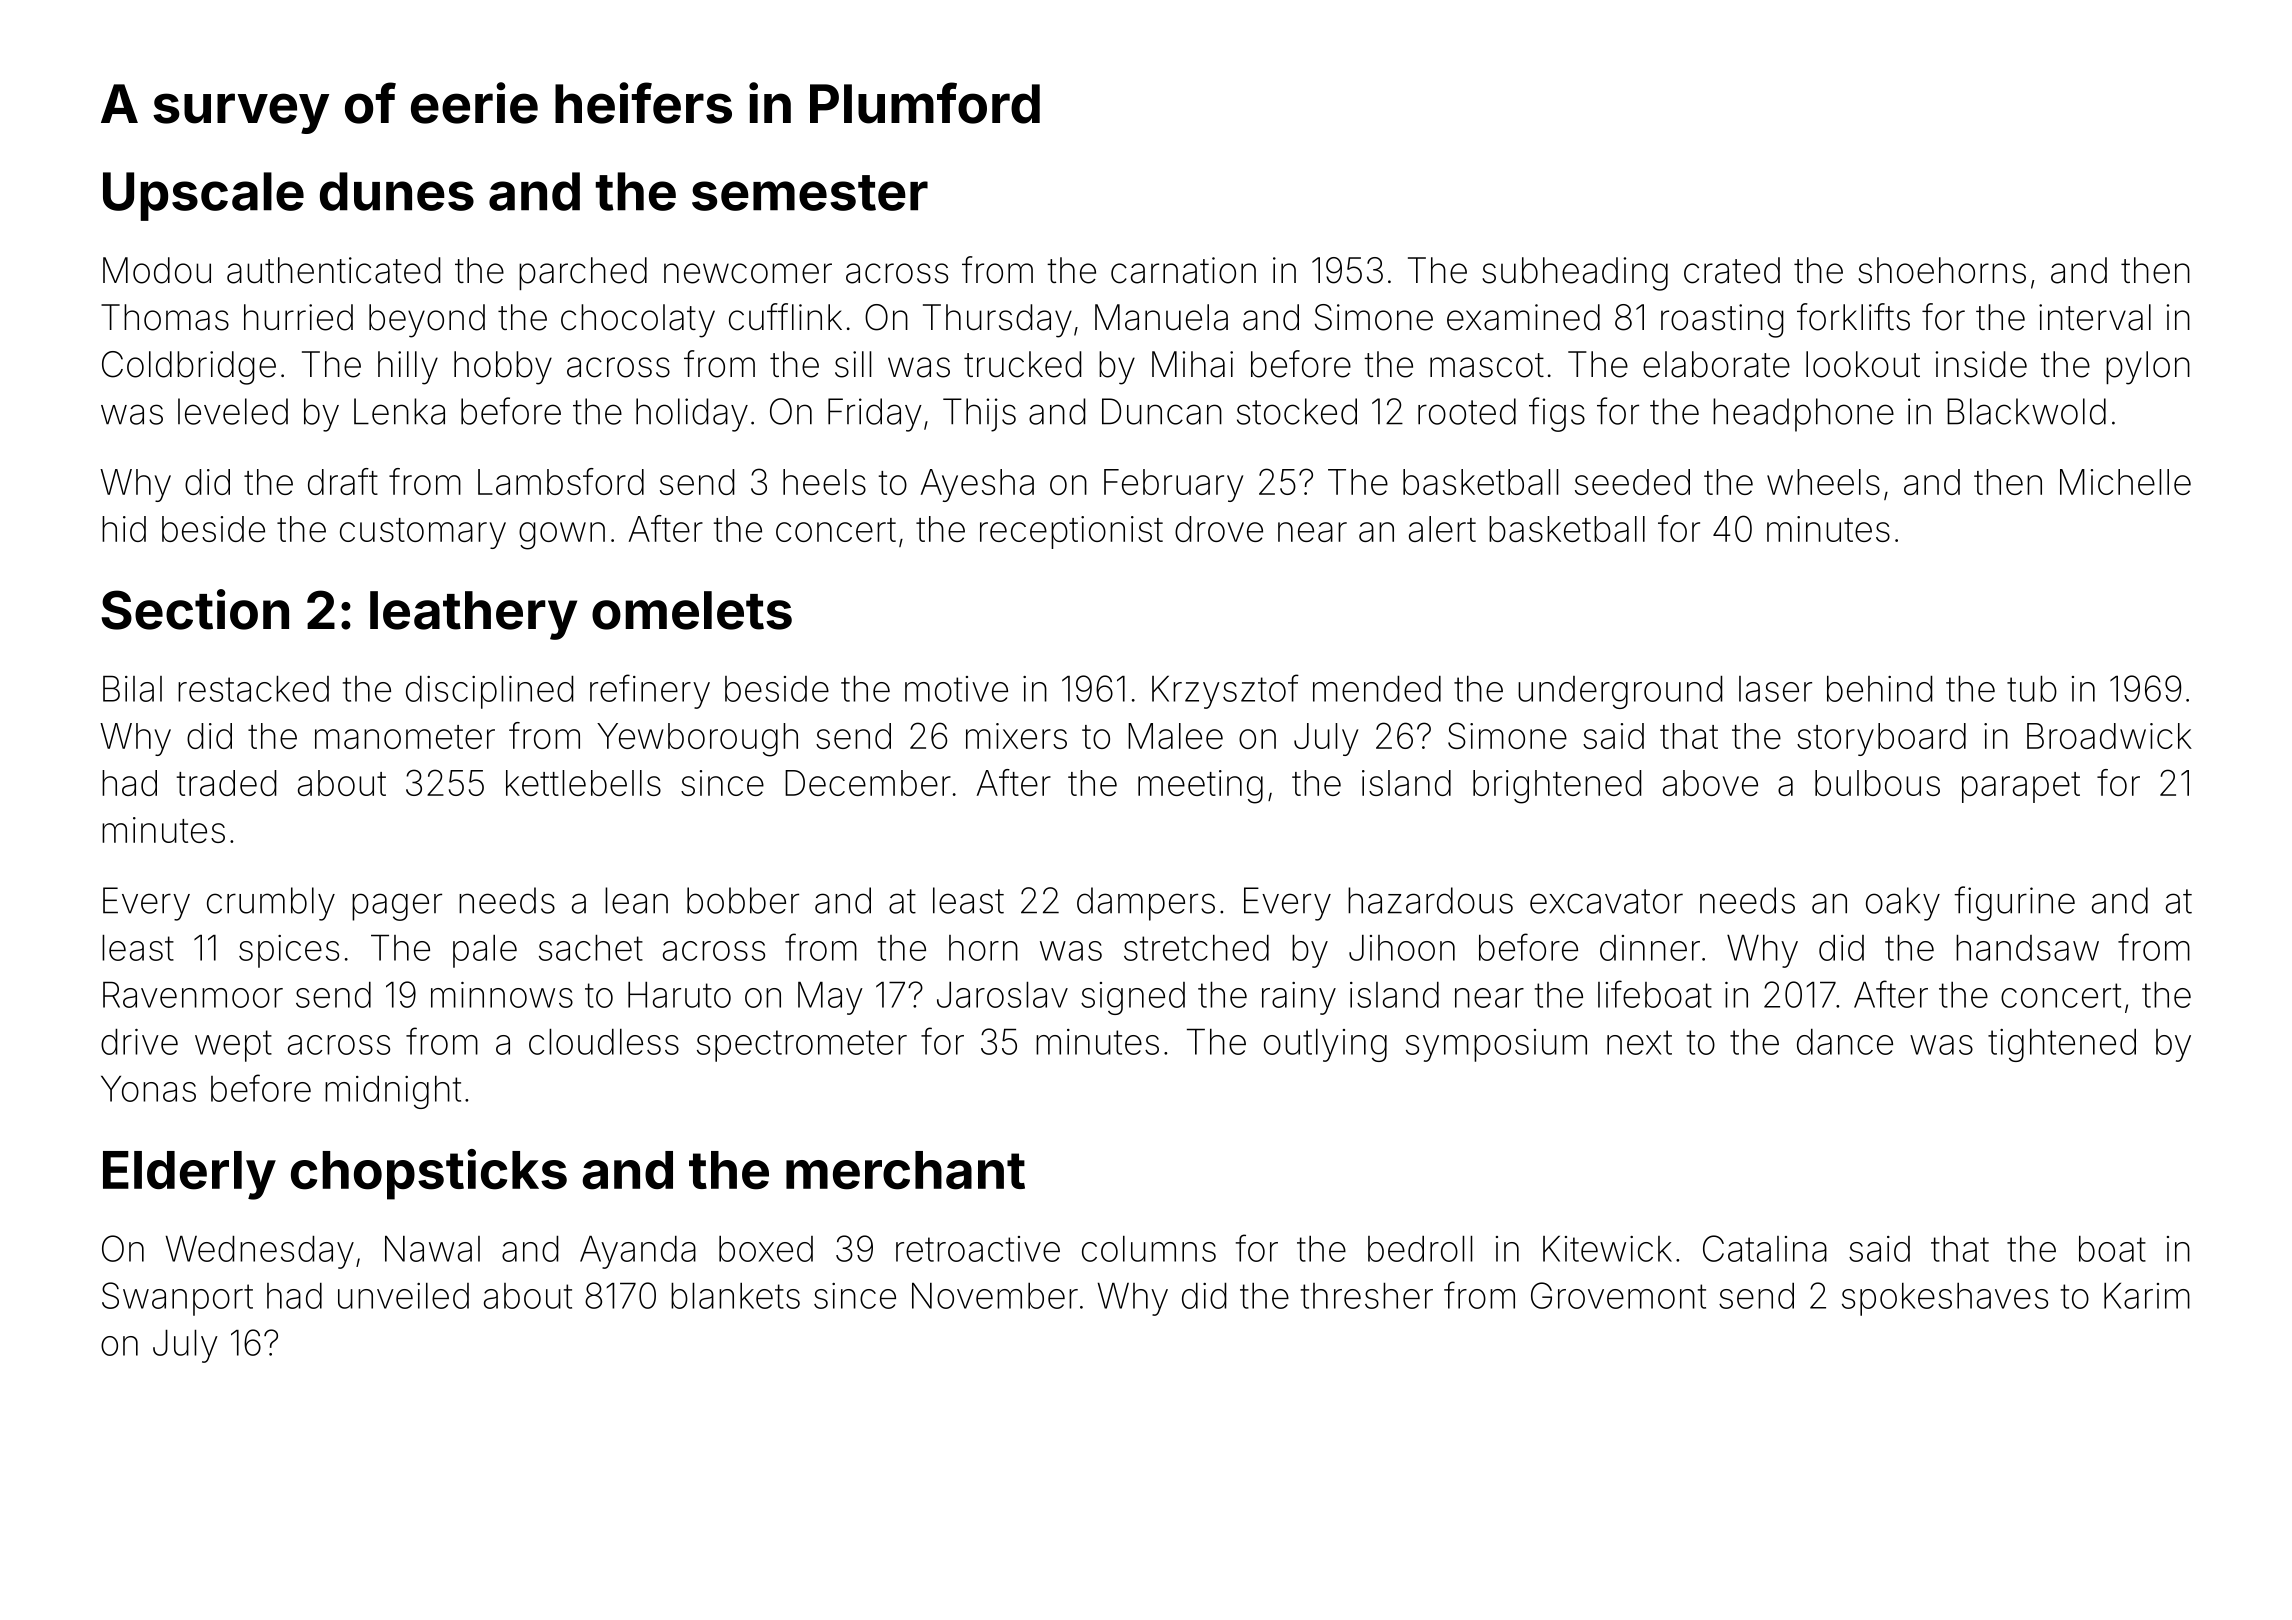 The image size is (2292, 1620). I want to click on interval, so click(2095, 317).
